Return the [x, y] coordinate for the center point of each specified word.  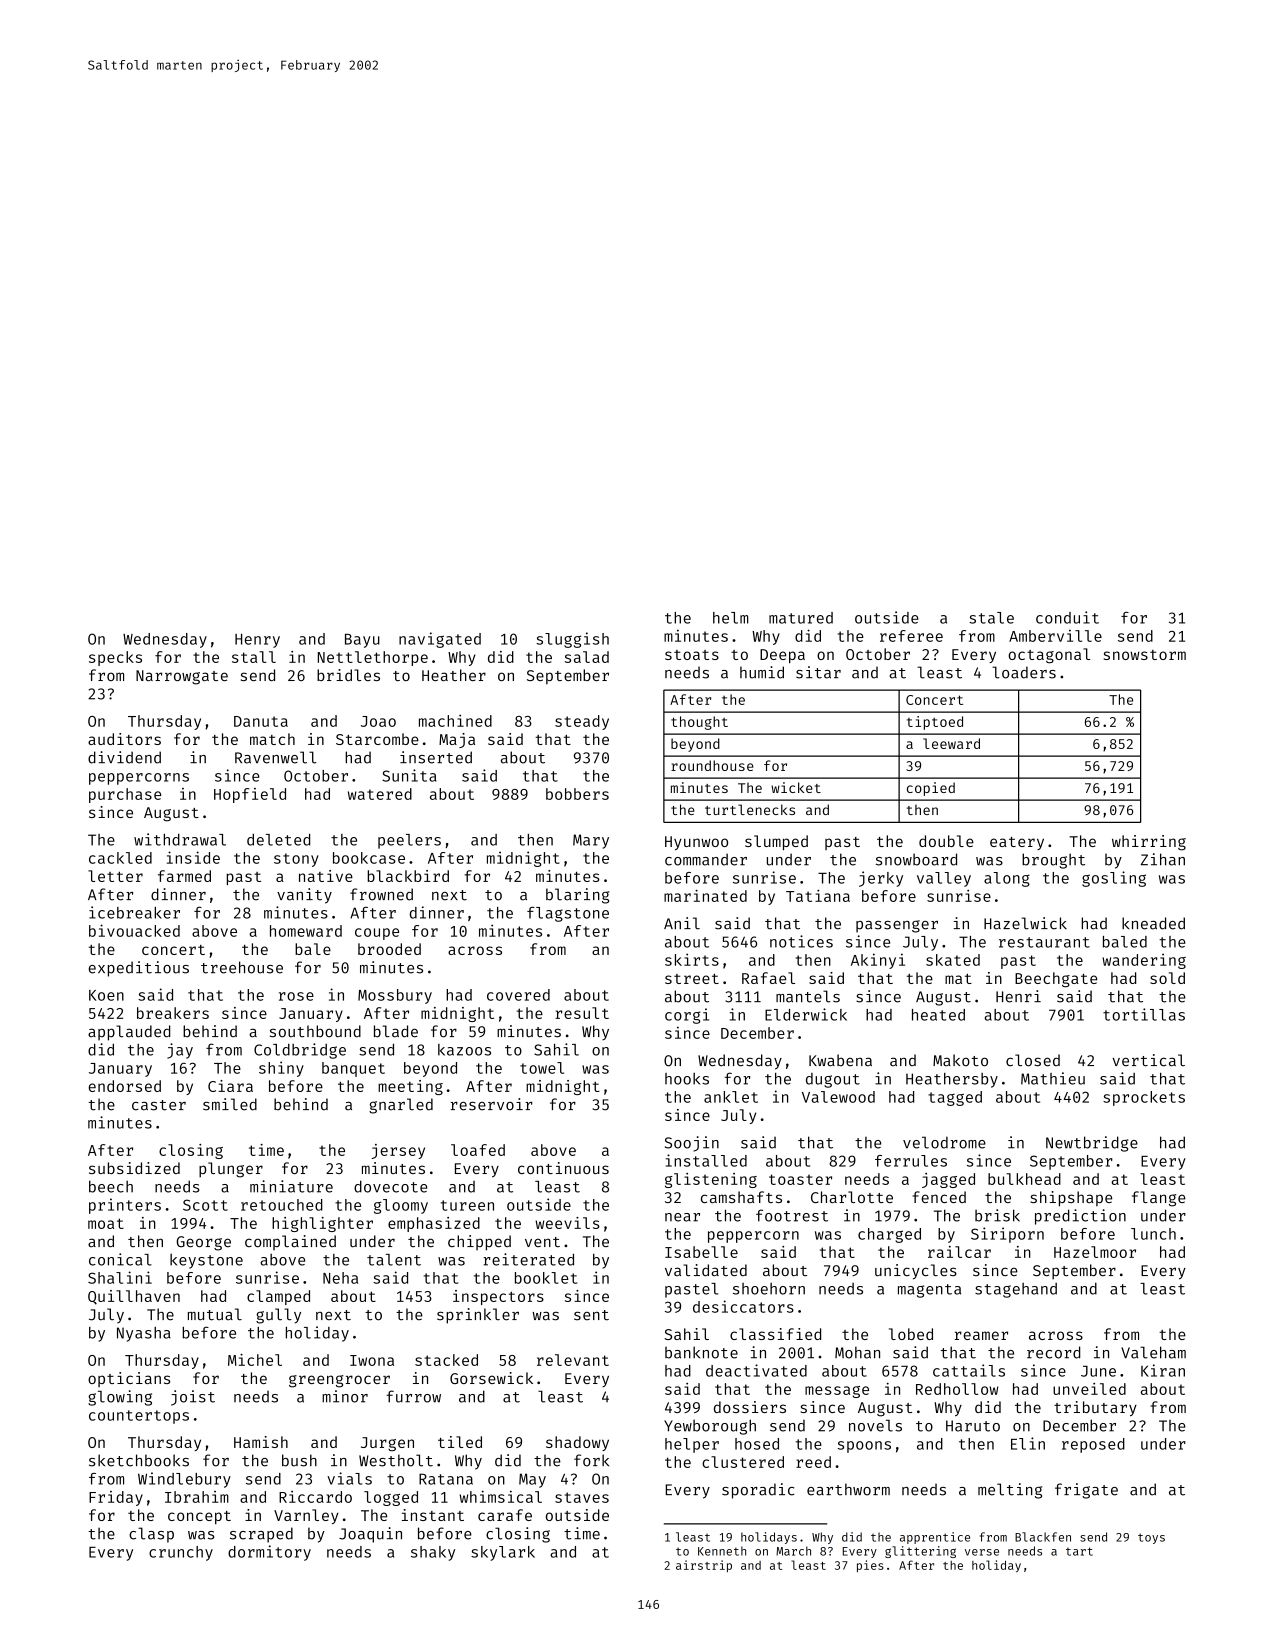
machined [455, 720]
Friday [116, 1498]
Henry [257, 641]
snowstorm [1145, 655]
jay [180, 1051]
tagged [955, 1098]
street [692, 979]
